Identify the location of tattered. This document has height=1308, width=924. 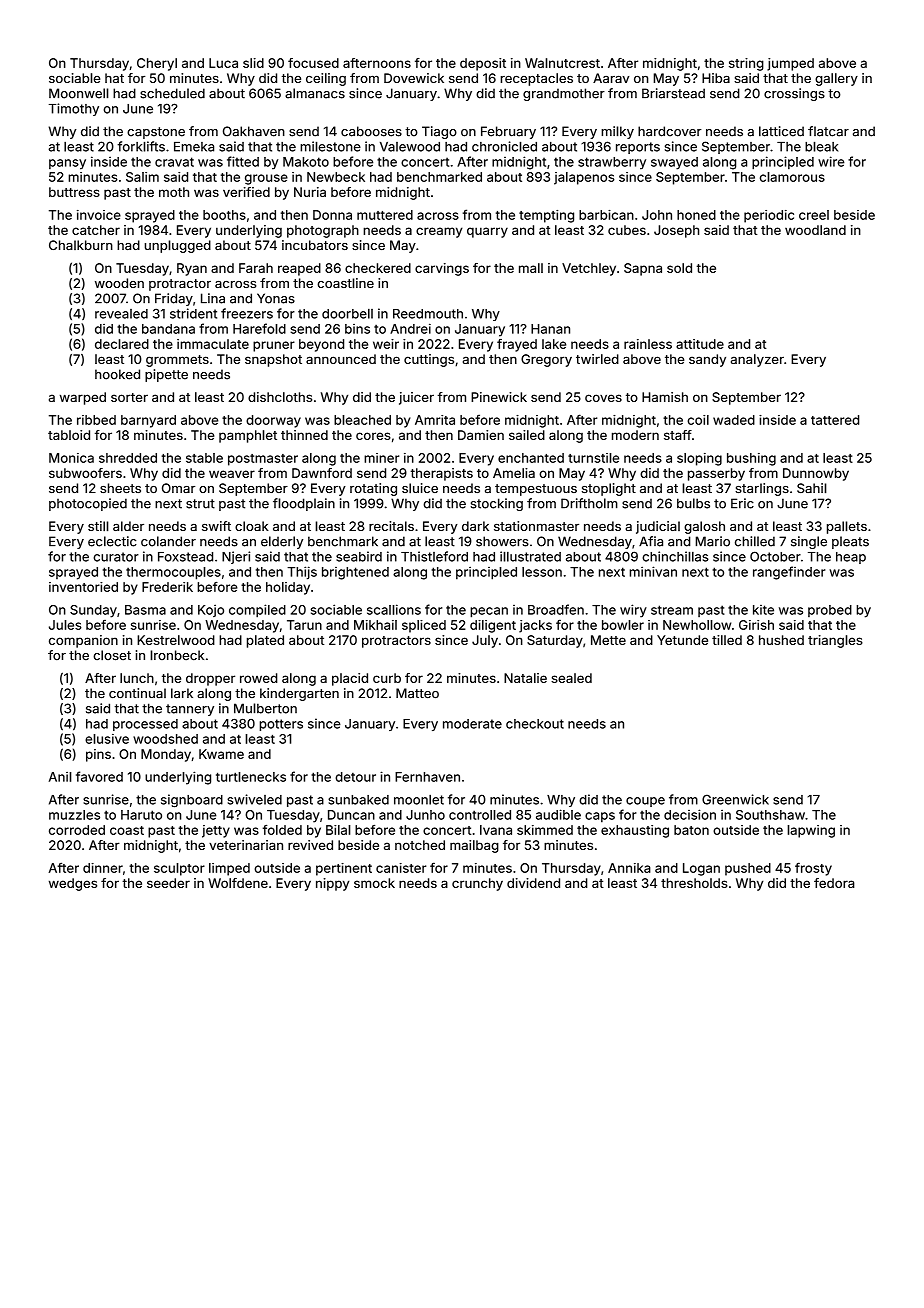
(835, 420).
